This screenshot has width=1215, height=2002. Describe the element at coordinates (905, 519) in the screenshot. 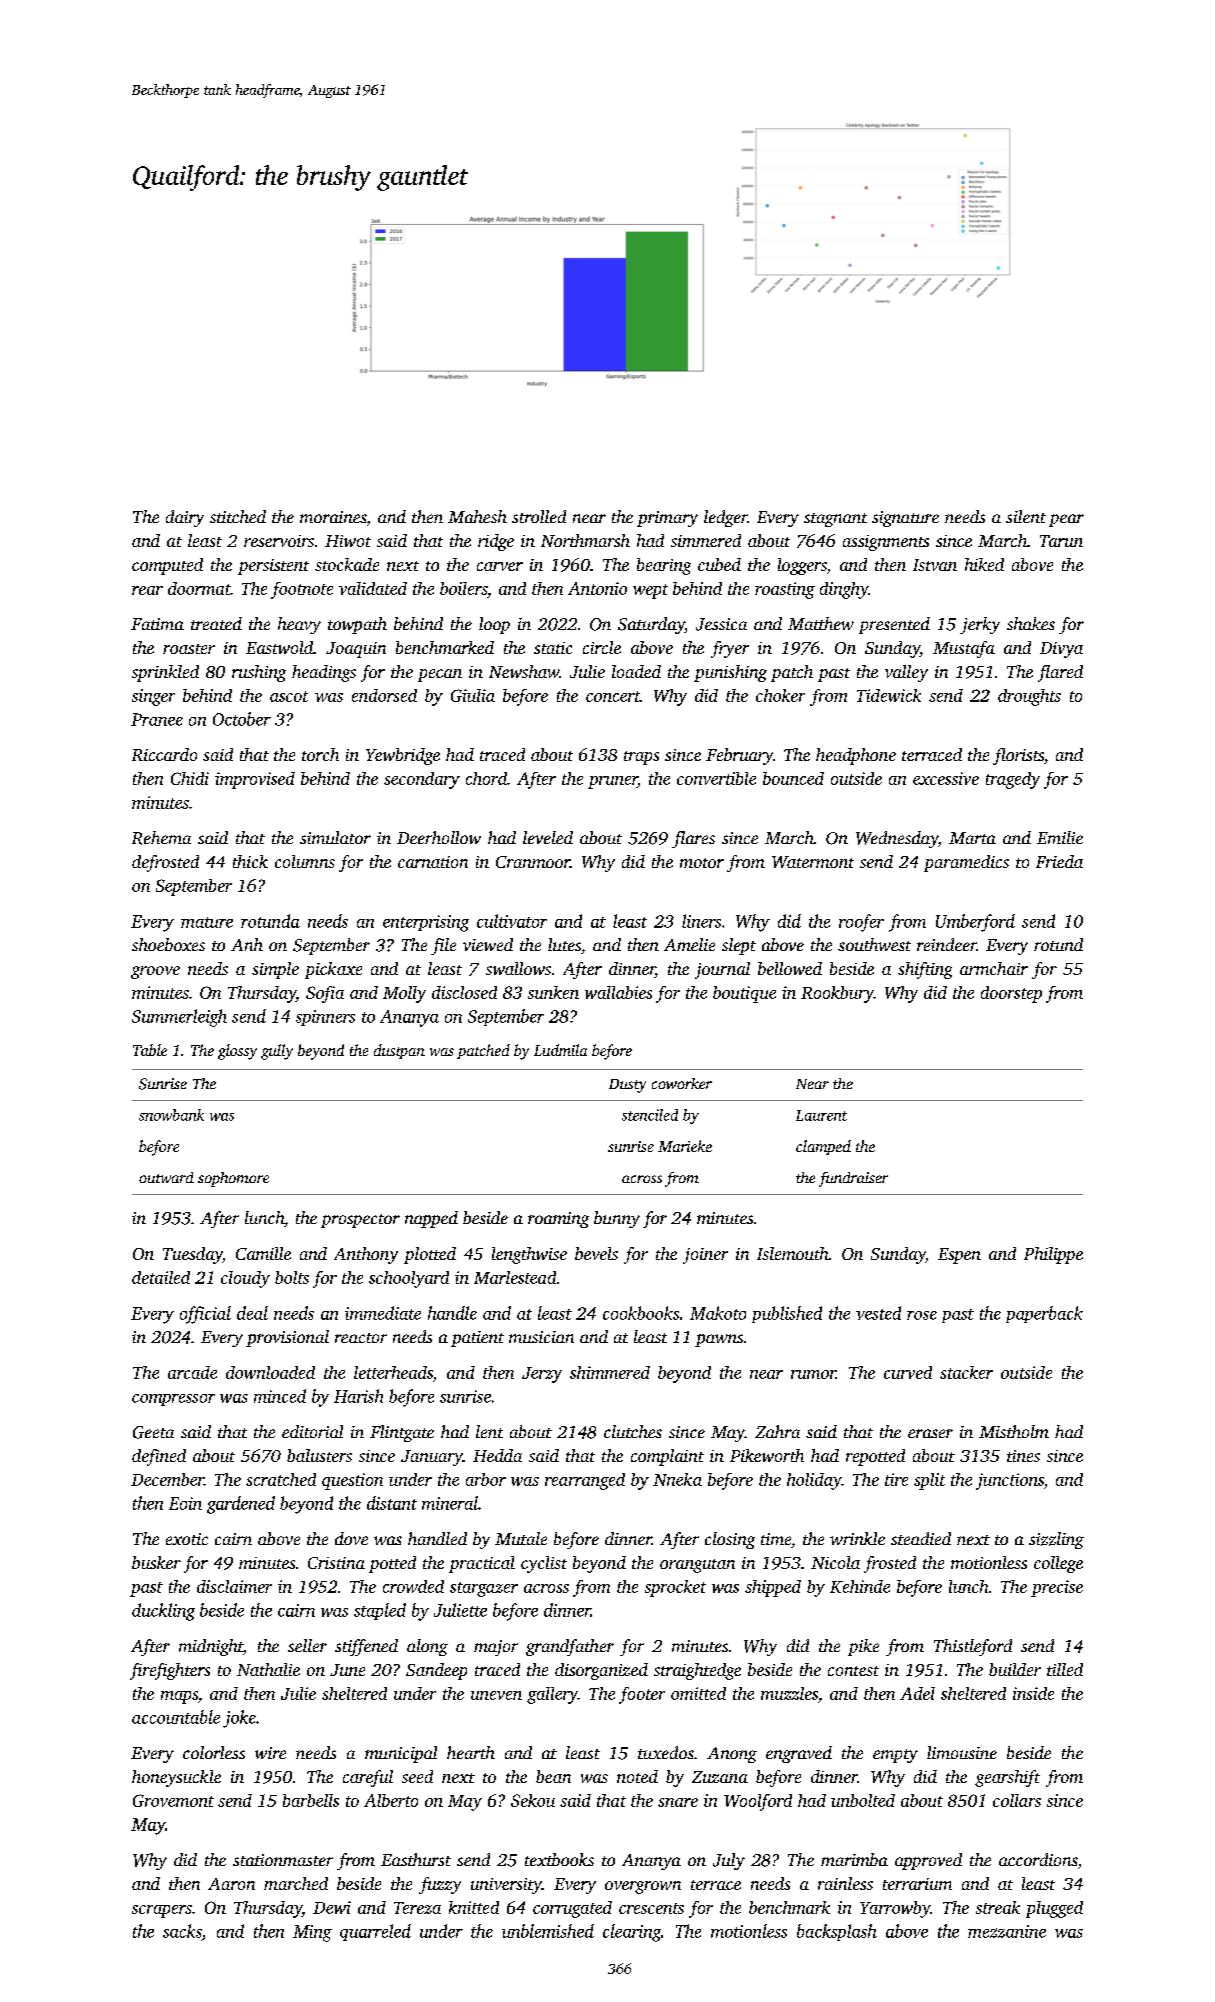

I see `signature` at that location.
